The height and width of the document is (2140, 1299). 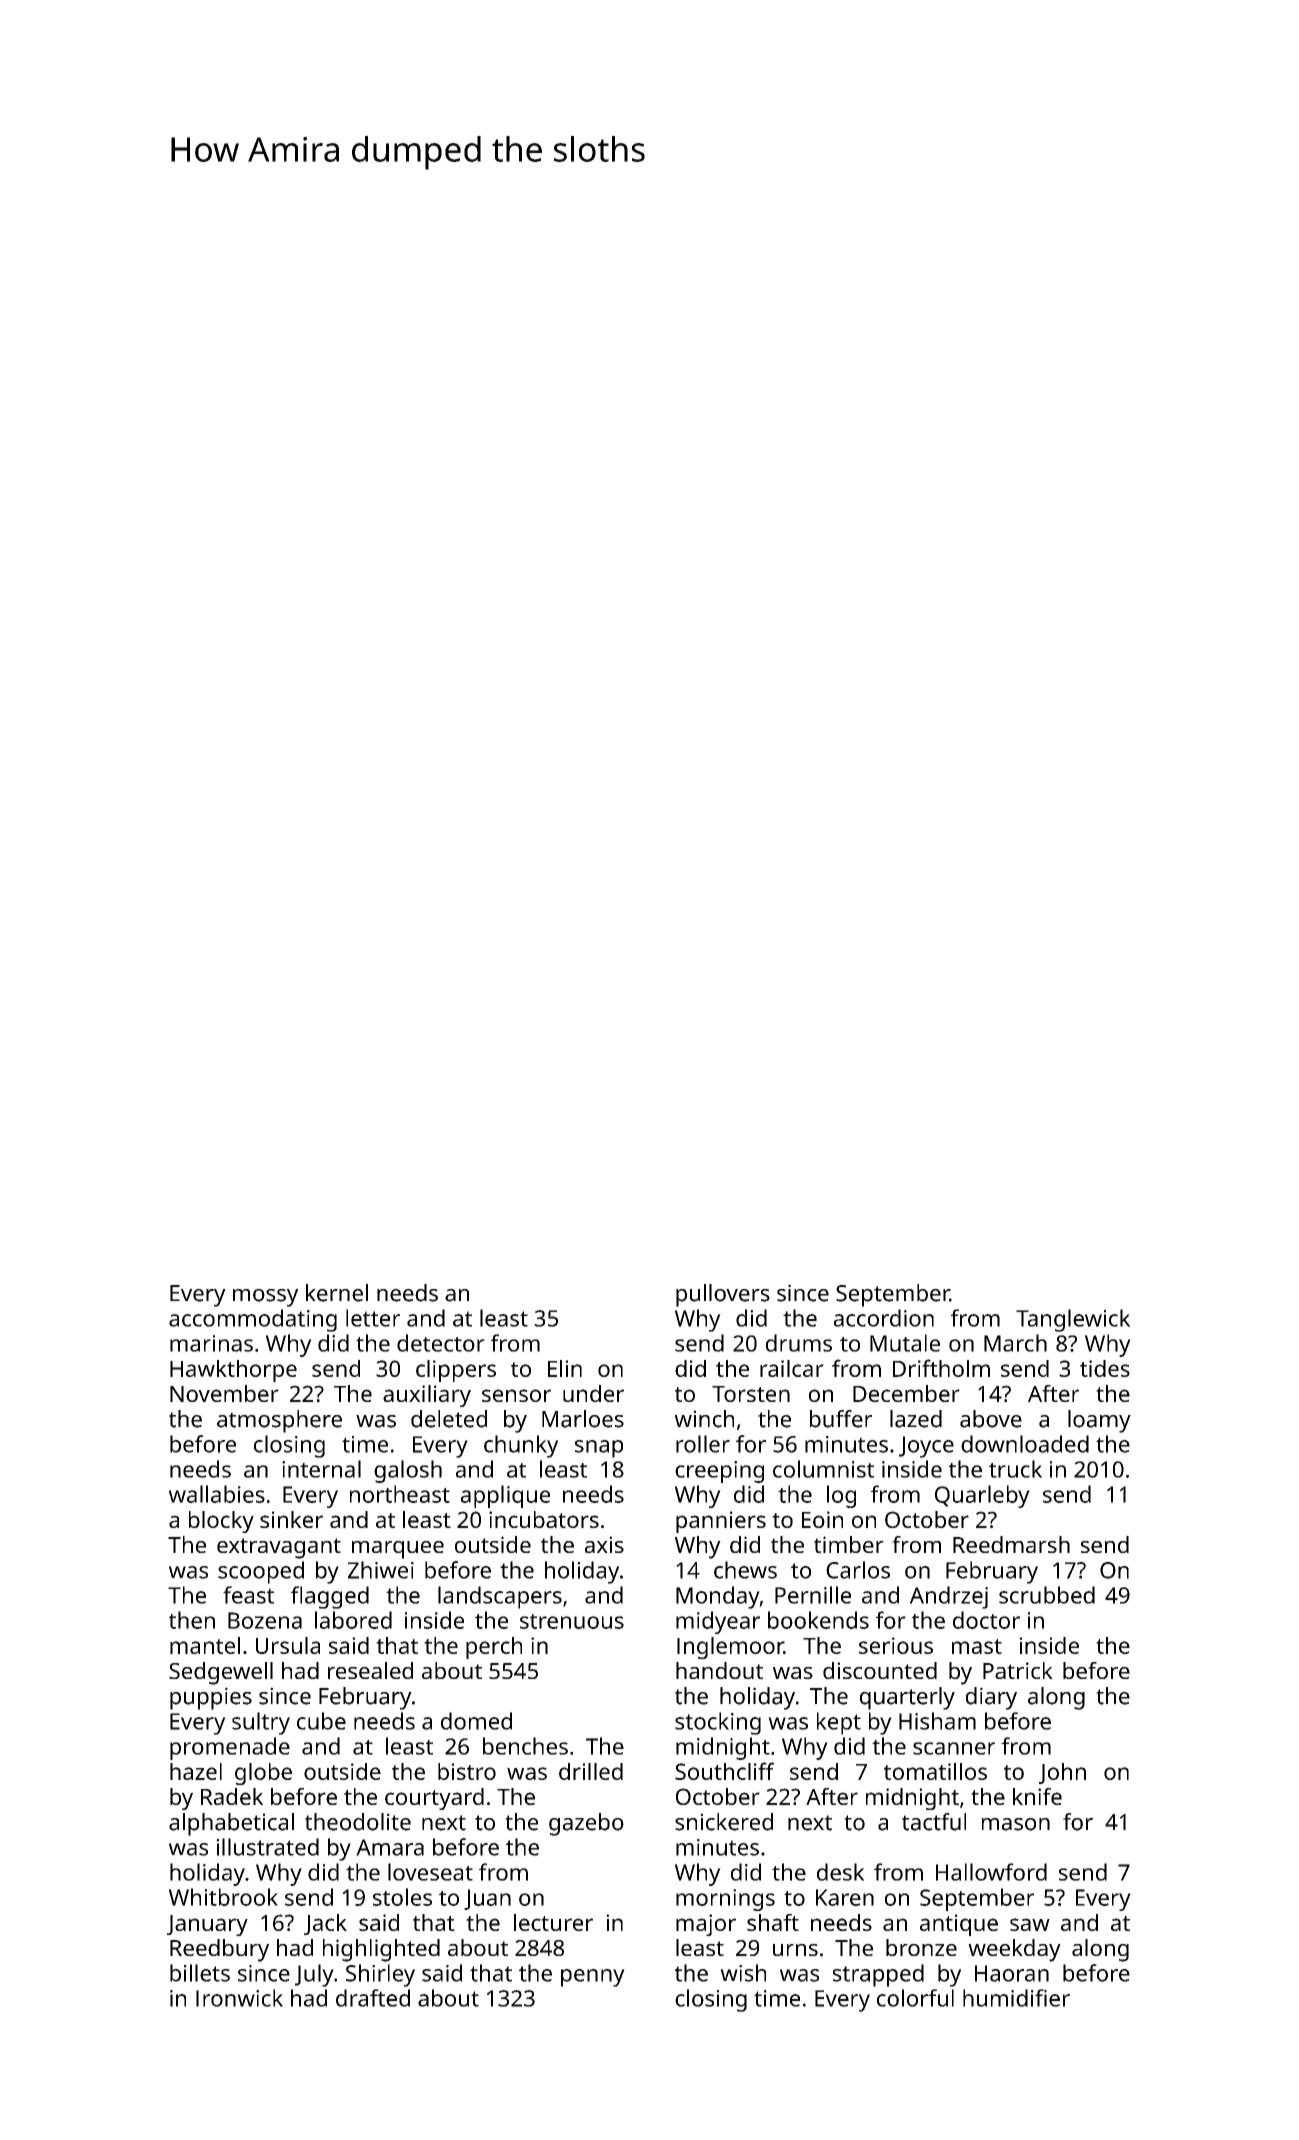 I want to click on domed, so click(x=476, y=1721).
